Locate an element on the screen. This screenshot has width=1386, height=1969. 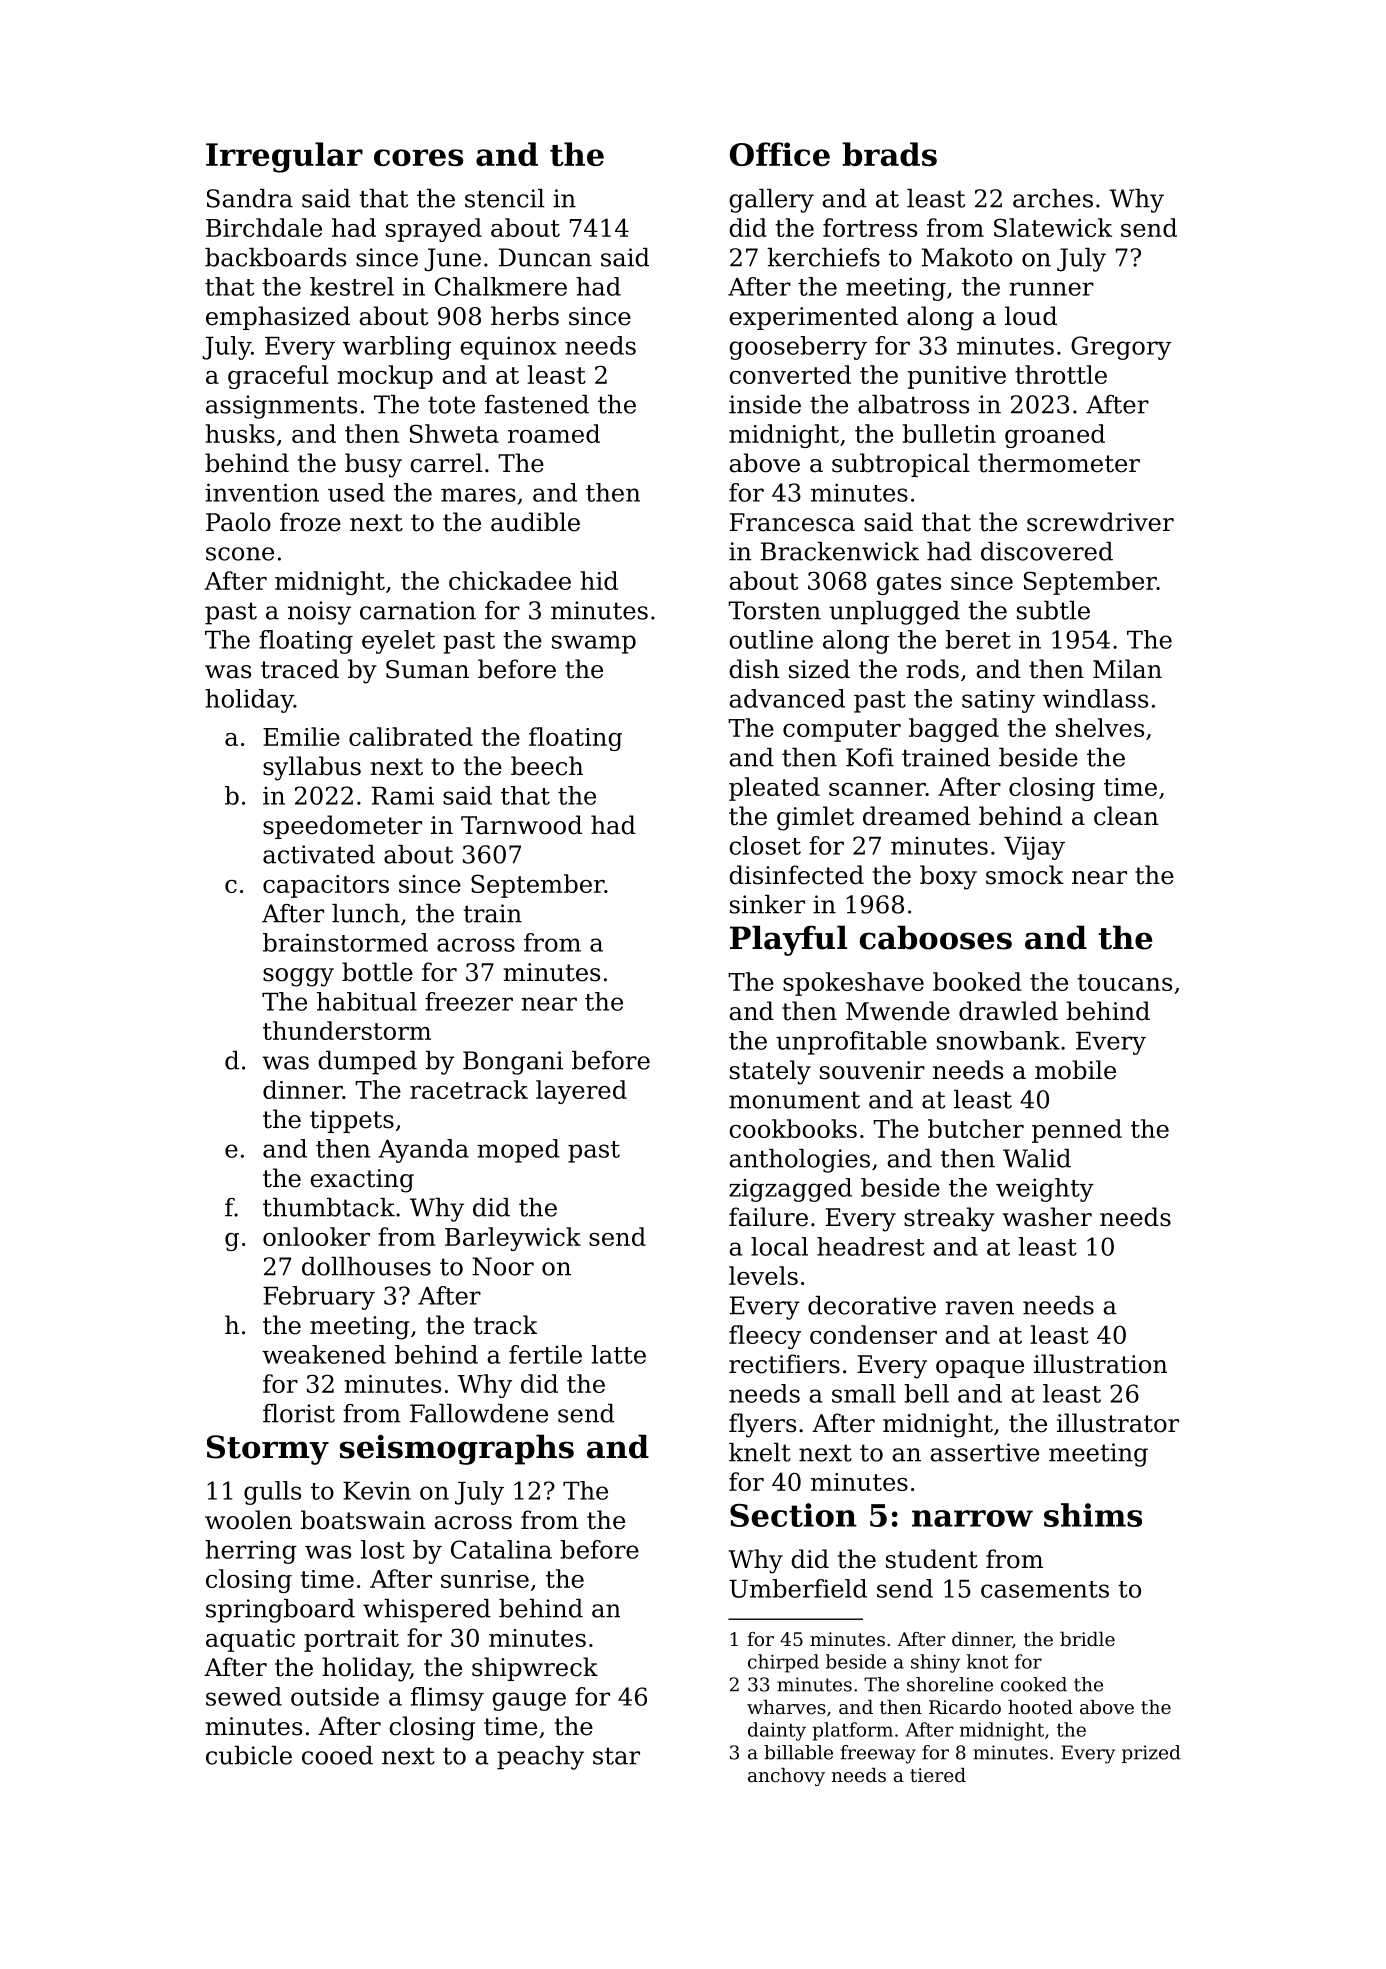
stencil is located at coordinates (505, 198).
